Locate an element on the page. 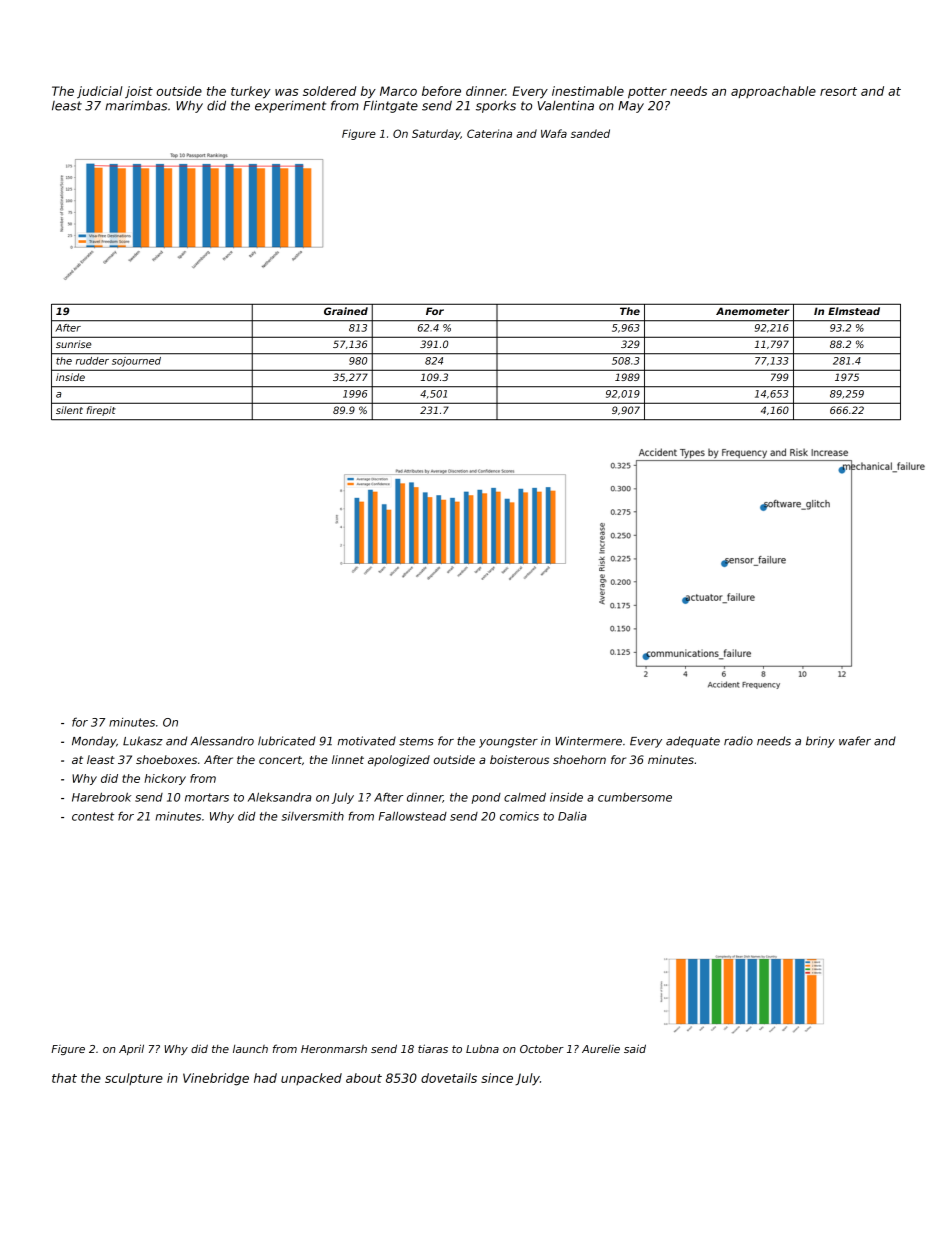 This image has height=1233, width=952. briny is located at coordinates (820, 742).
